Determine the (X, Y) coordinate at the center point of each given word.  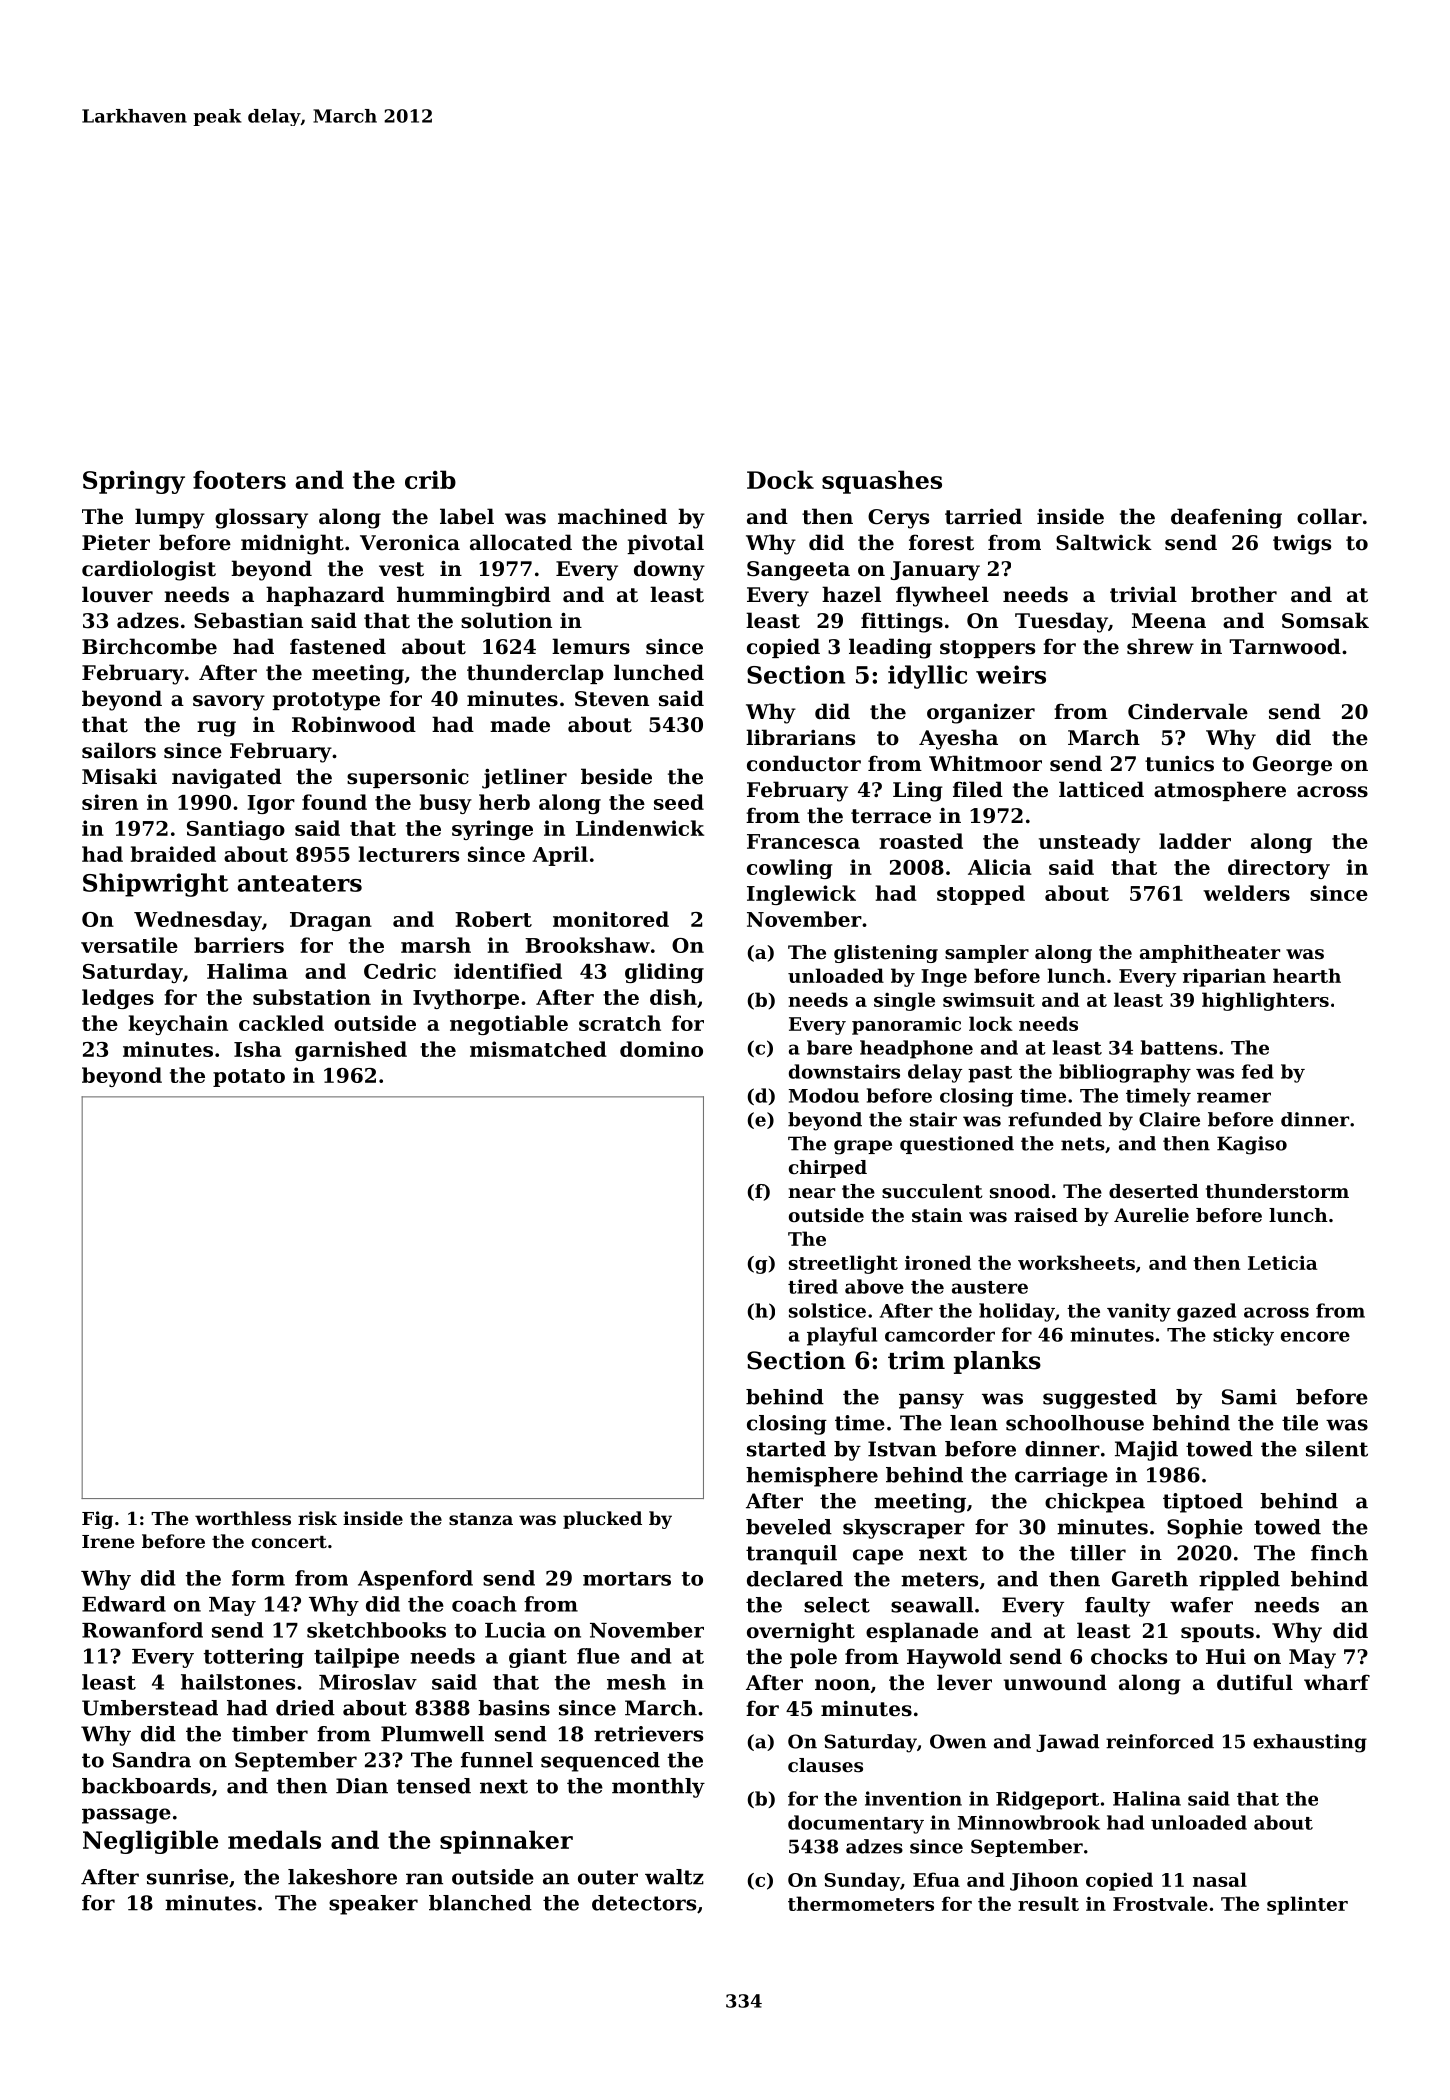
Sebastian (248, 620)
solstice (827, 1310)
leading (890, 648)
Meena (1169, 621)
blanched (480, 1903)
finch (1339, 1553)
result (1048, 1903)
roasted (921, 841)
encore (1315, 1336)
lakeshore (342, 1877)
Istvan (902, 1449)
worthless (243, 1518)
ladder (1195, 841)
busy (446, 804)
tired (813, 1286)
